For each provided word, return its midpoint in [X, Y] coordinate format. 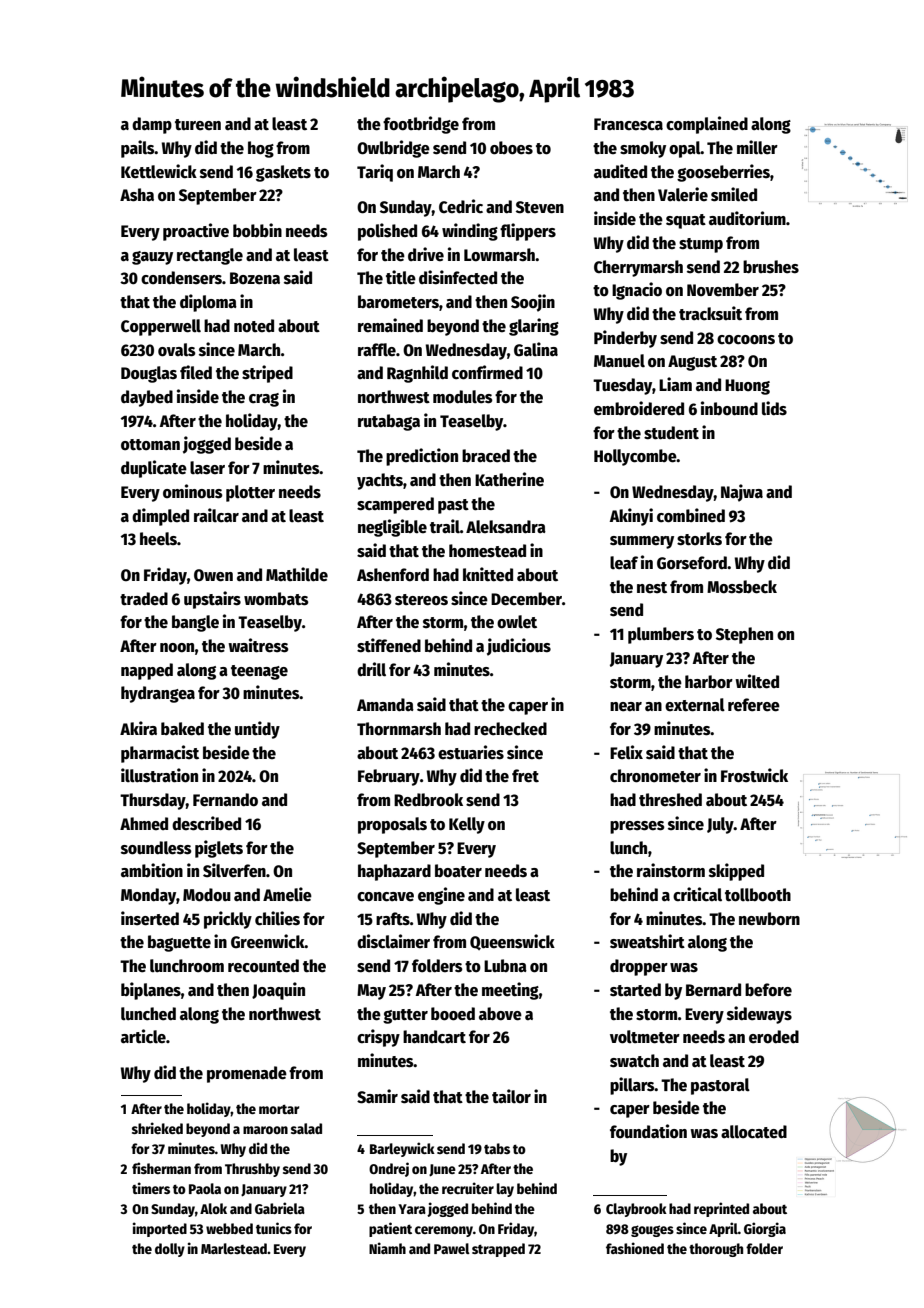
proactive [196, 232]
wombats [276, 599]
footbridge [421, 125]
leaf [624, 563]
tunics [274, 1228]
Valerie [683, 194]
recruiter [468, 1188]
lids [774, 408]
